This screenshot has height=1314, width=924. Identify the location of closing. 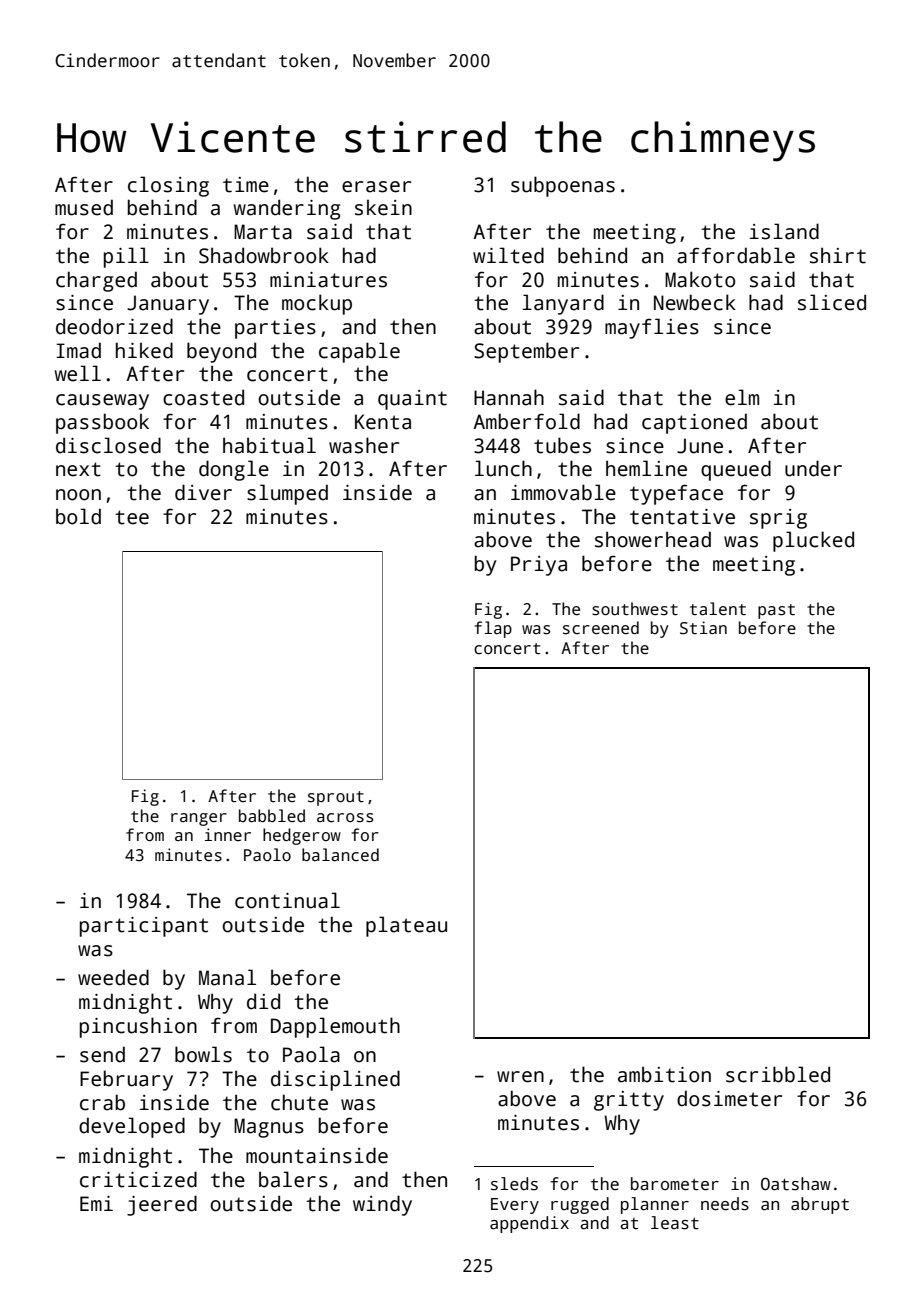
(168, 186).
